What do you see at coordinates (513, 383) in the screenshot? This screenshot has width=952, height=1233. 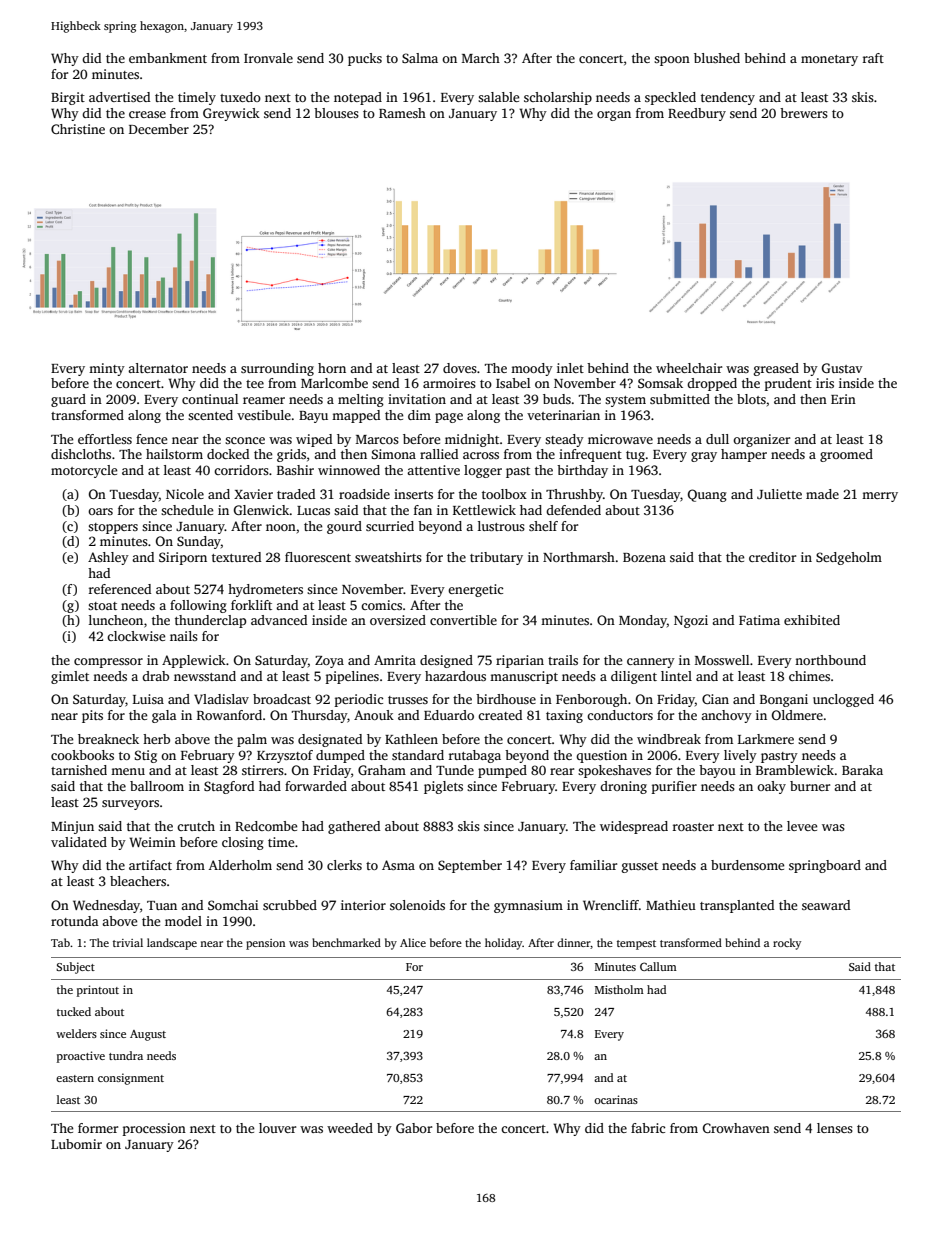 I see `Isabel` at bounding box center [513, 383].
